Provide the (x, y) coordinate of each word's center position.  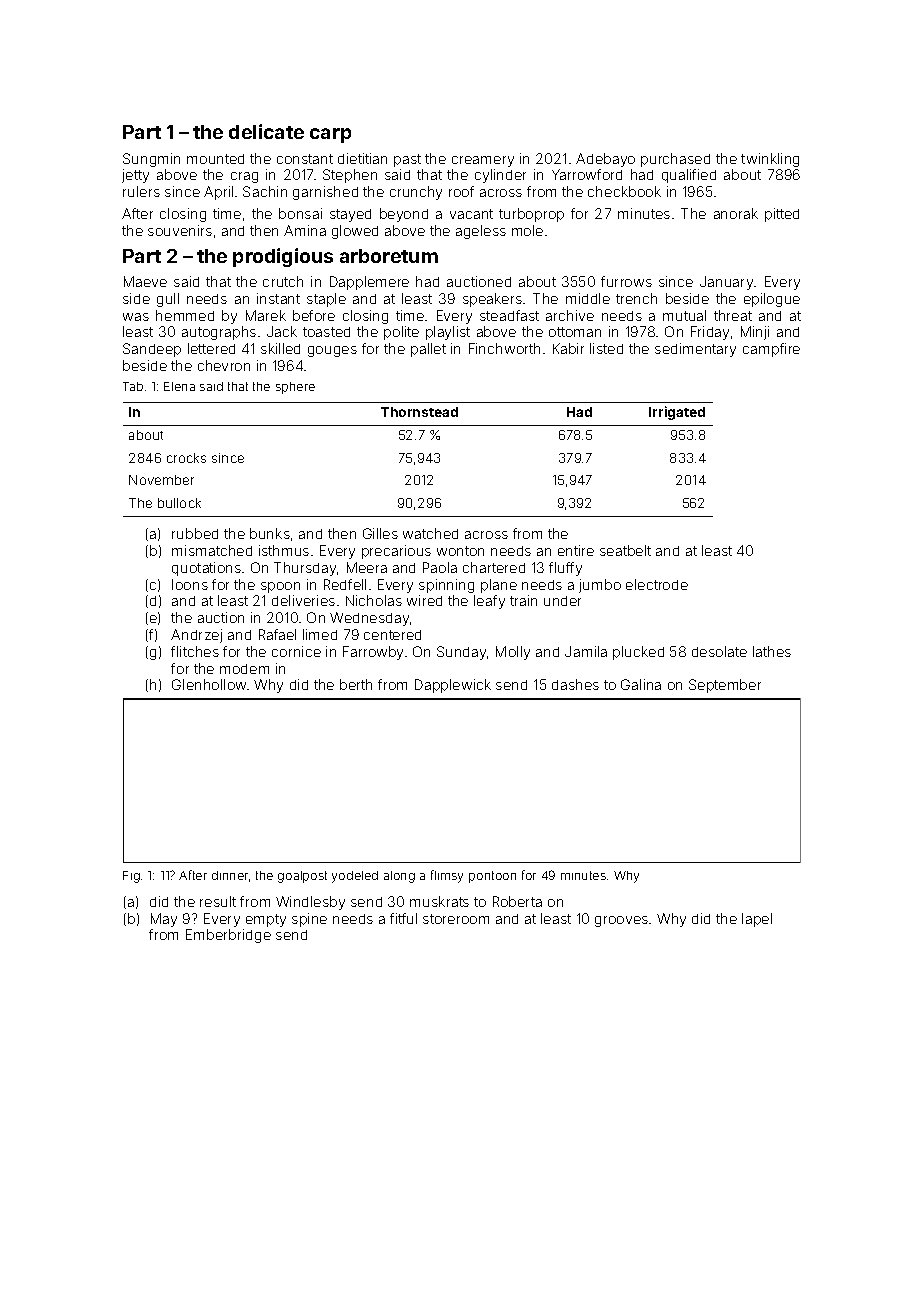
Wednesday (369, 619)
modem (244, 669)
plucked (638, 653)
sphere (295, 388)
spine (309, 920)
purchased (675, 160)
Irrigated (677, 413)
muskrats (439, 901)
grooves (621, 921)
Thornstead (419, 412)
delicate (266, 131)
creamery (483, 161)
